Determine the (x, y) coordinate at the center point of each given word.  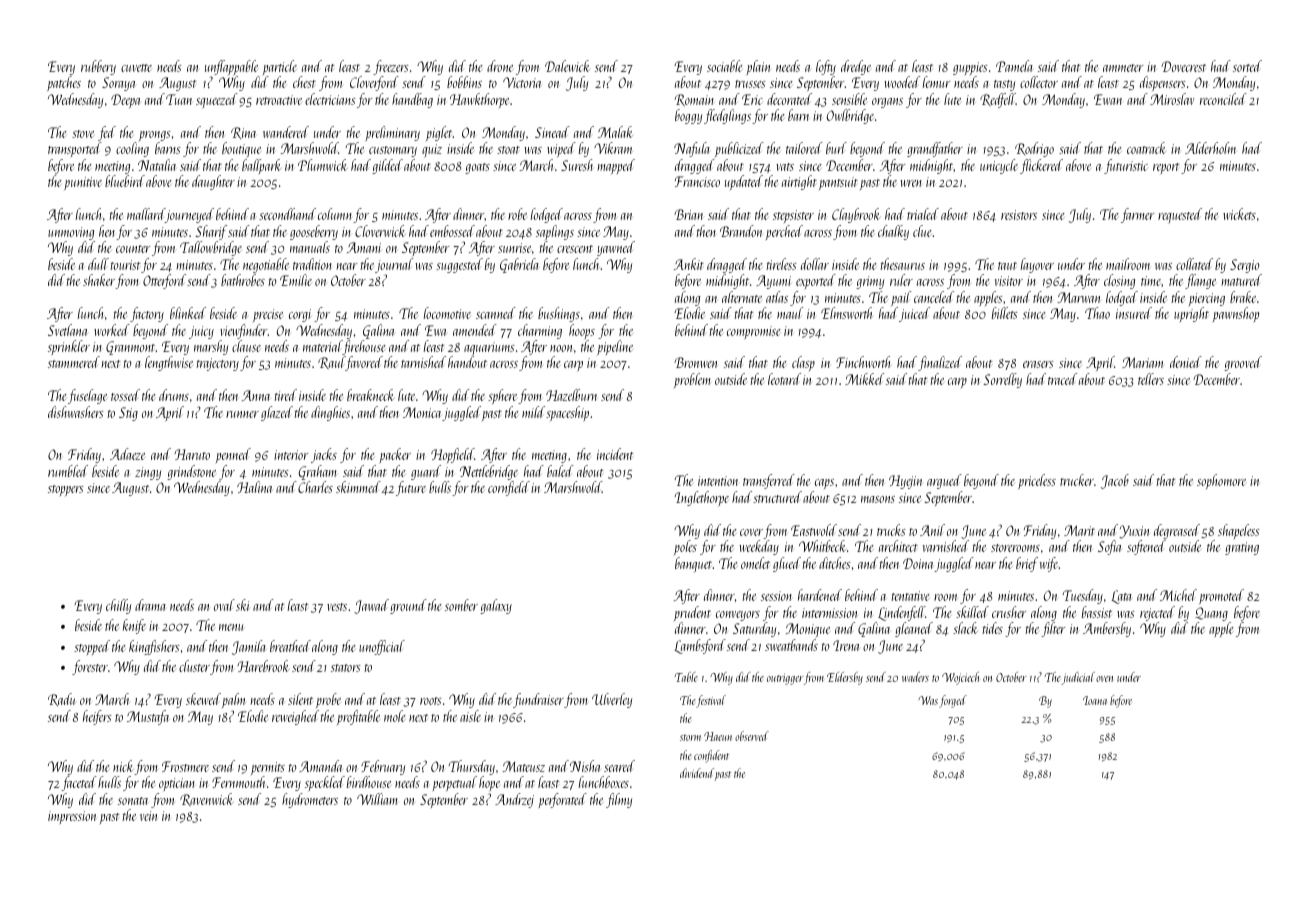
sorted (1247, 66)
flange (1200, 281)
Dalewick (567, 66)
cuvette (136, 68)
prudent (692, 614)
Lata (1121, 597)
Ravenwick (206, 799)
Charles (315, 487)
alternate (742, 297)
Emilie (296, 280)
